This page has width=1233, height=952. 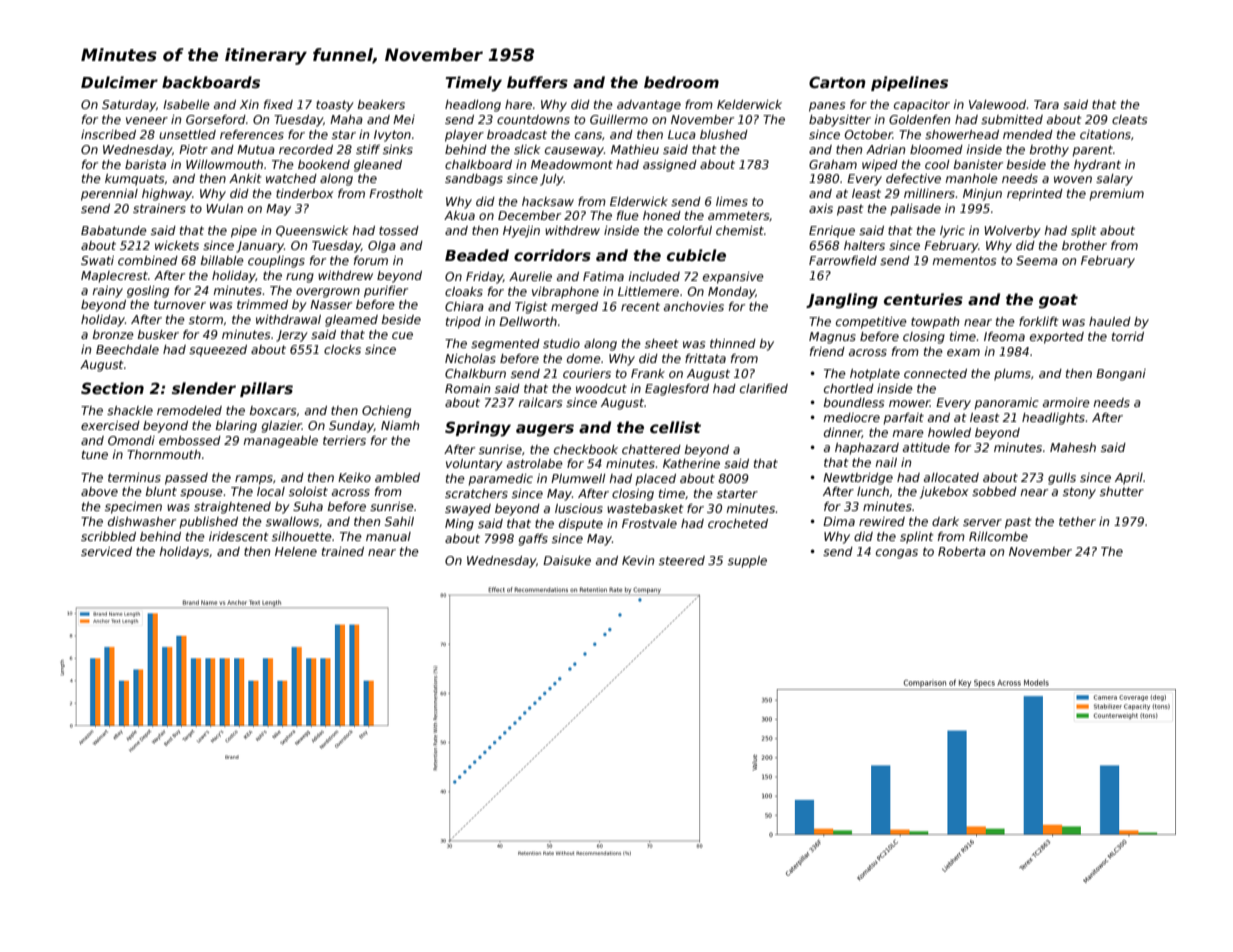 I want to click on steered, so click(x=682, y=560).
